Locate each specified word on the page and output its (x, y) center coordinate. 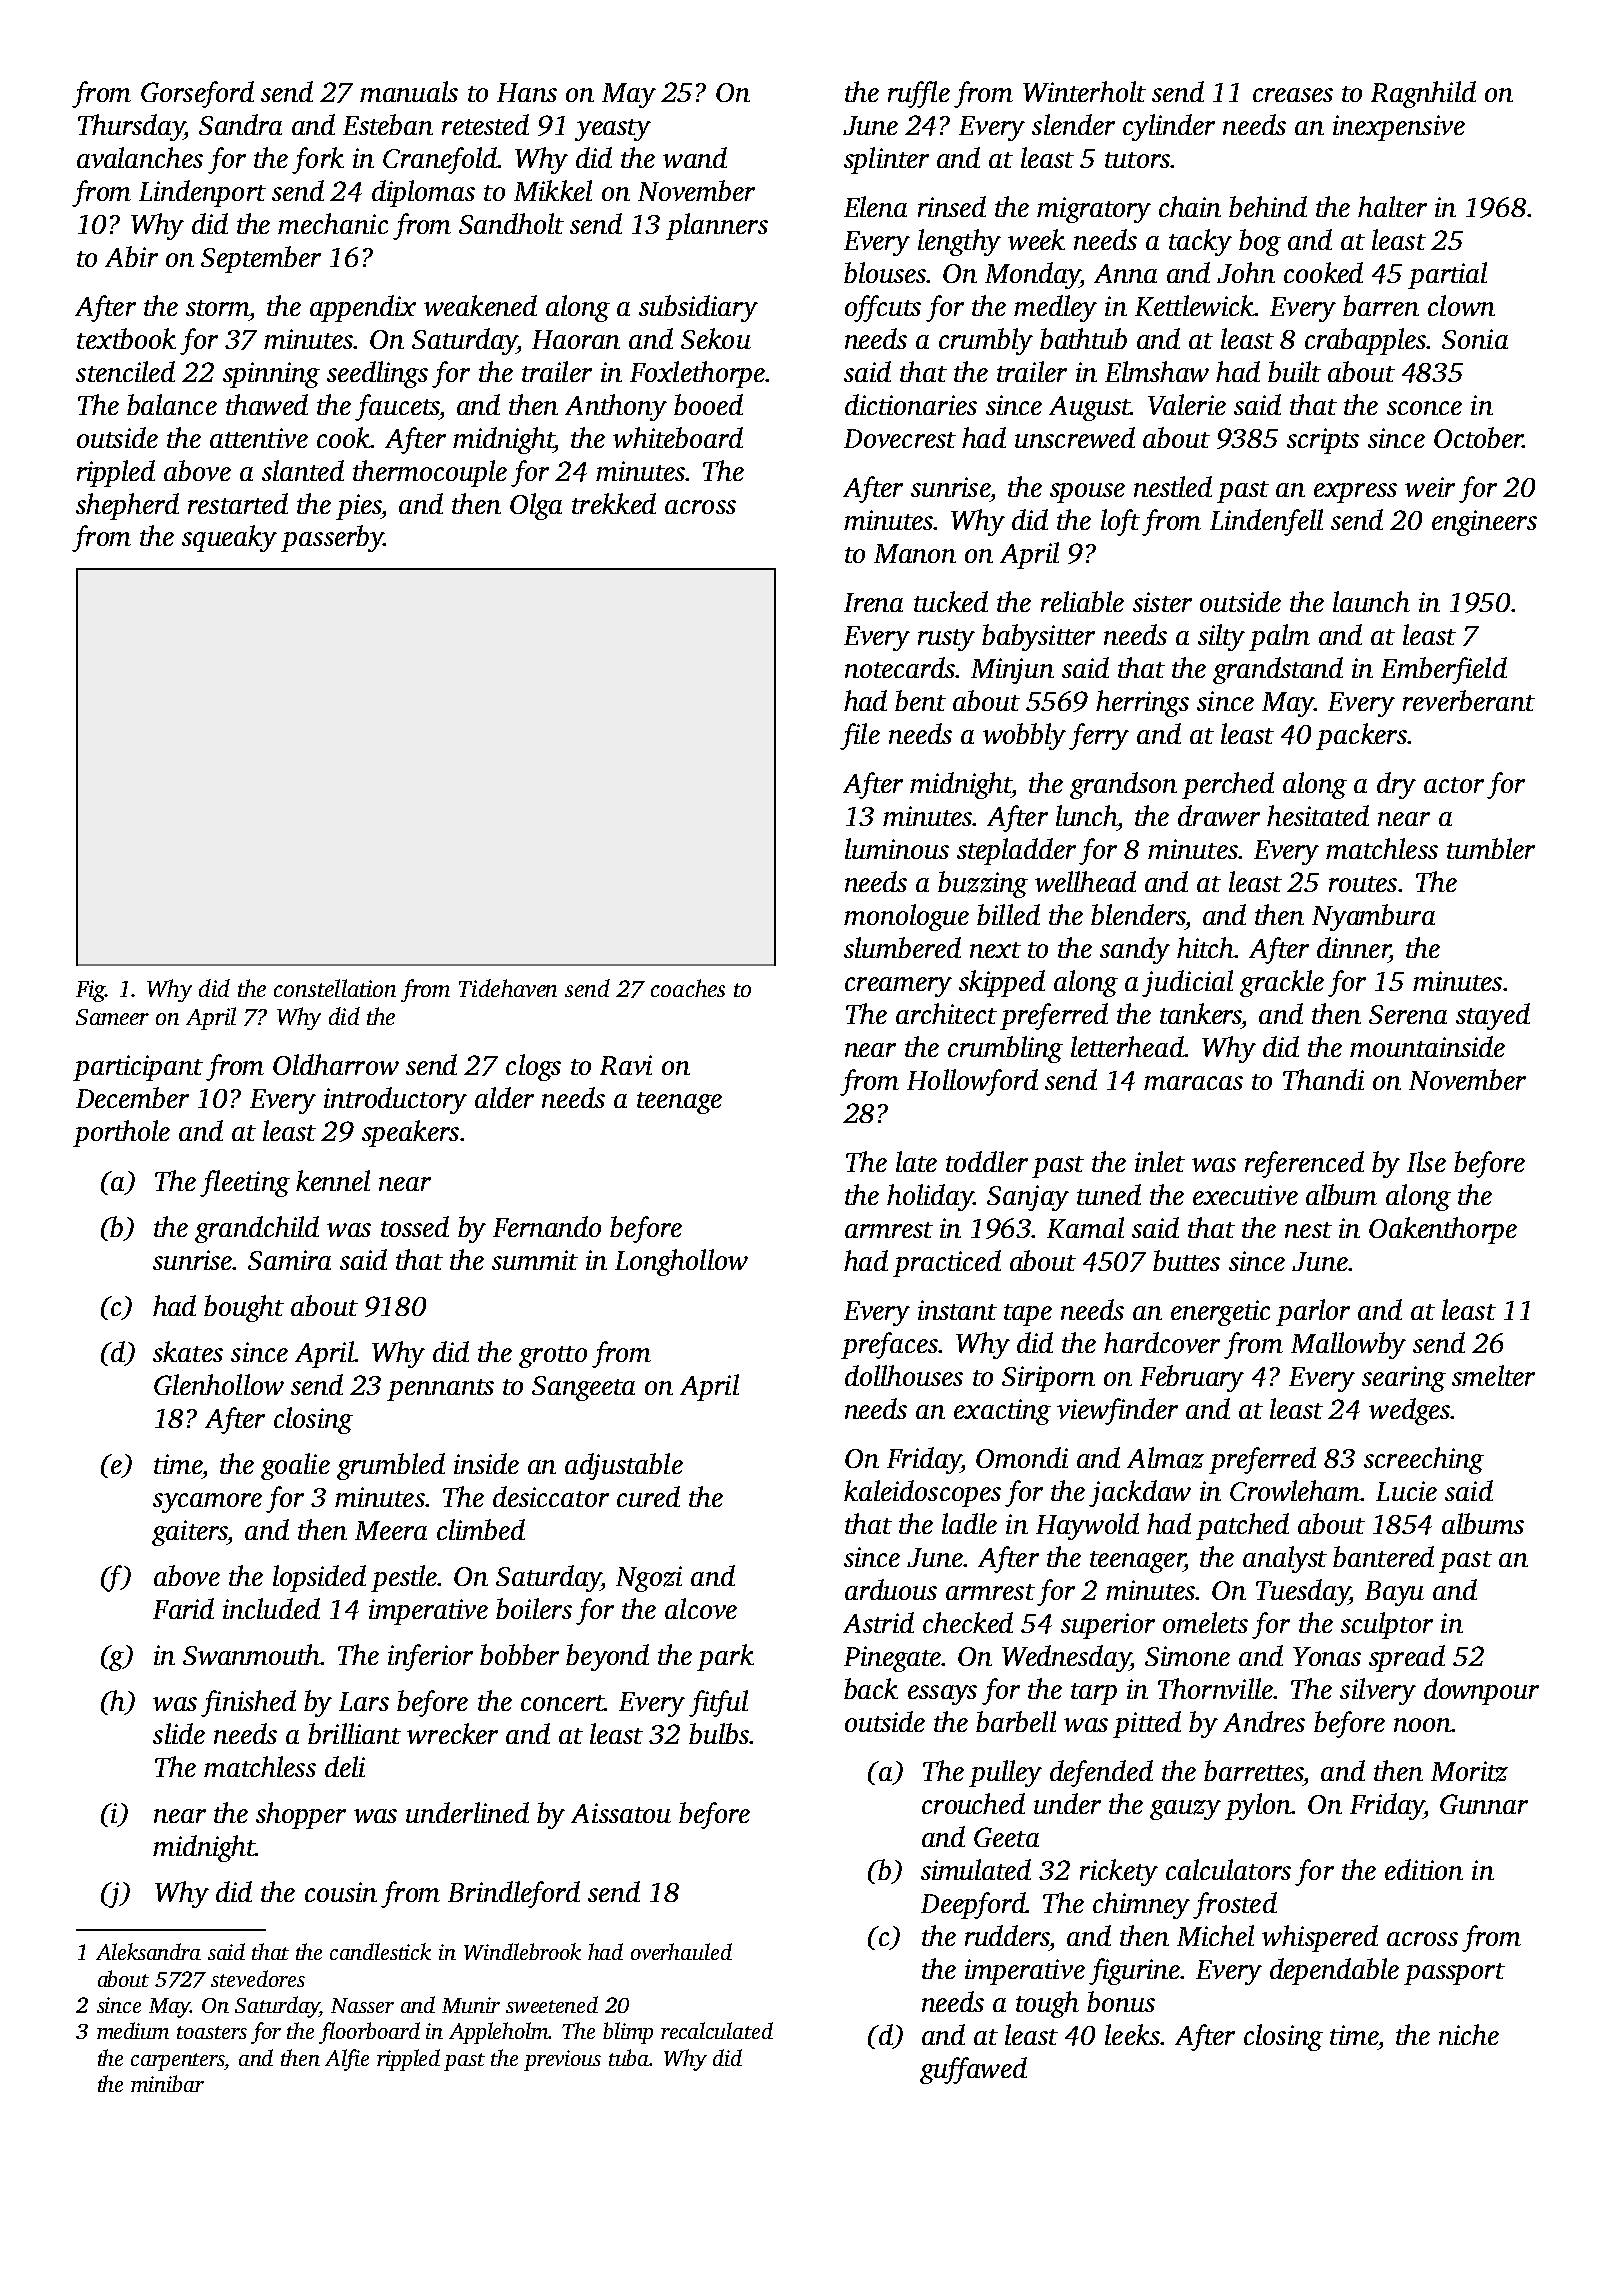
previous (562, 2060)
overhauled (681, 1951)
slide (179, 1733)
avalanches (140, 157)
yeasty (613, 130)
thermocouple (430, 473)
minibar (167, 2083)
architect (946, 1013)
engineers (1484, 523)
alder (504, 1097)
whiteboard (678, 437)
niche (1469, 2034)
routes (1363, 884)
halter (1392, 206)
